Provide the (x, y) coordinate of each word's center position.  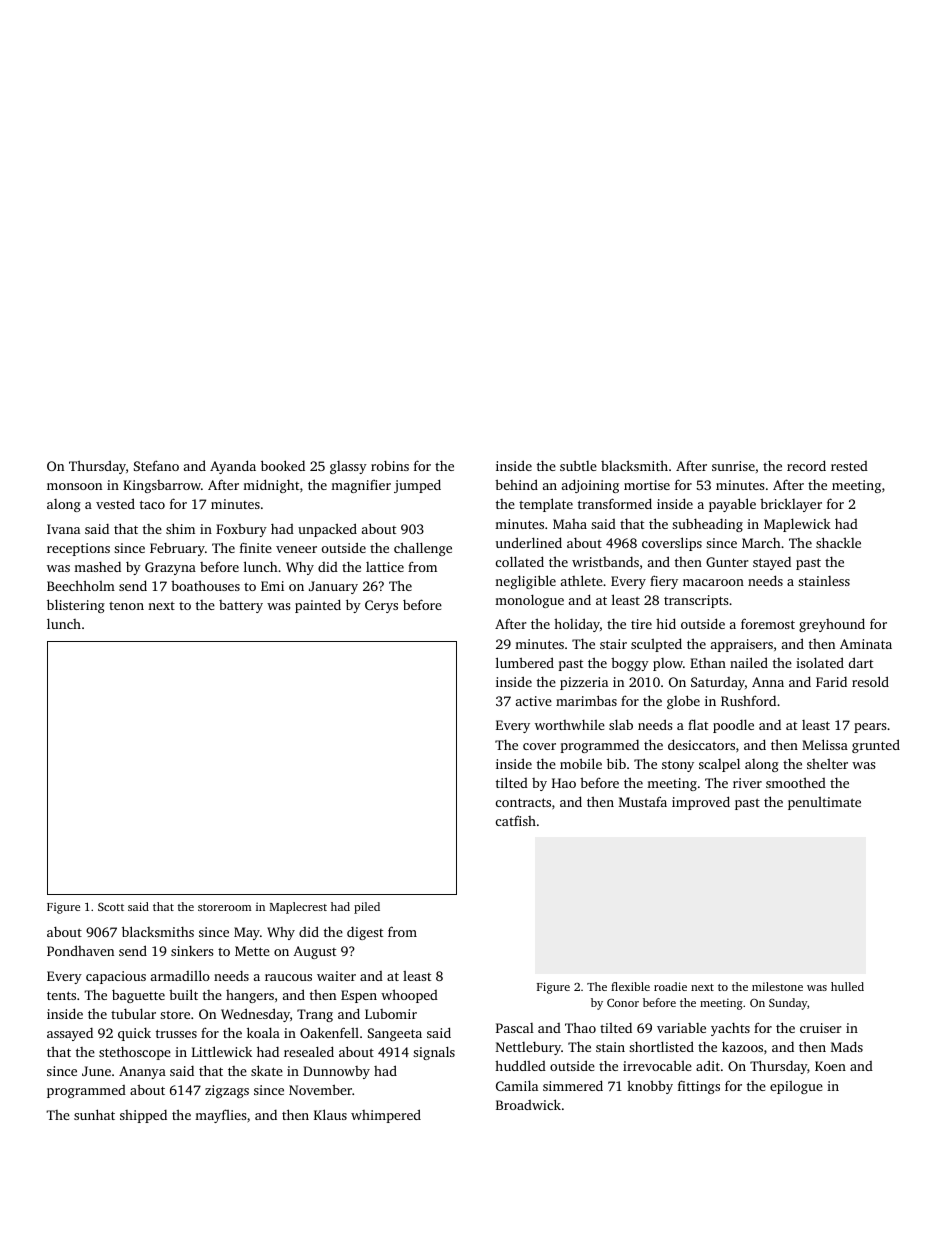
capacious (116, 977)
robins (390, 466)
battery (241, 606)
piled (367, 908)
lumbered (525, 662)
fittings (699, 1087)
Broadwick (528, 1104)
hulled (847, 986)
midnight (271, 486)
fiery (664, 582)
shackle (838, 542)
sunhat (94, 1114)
